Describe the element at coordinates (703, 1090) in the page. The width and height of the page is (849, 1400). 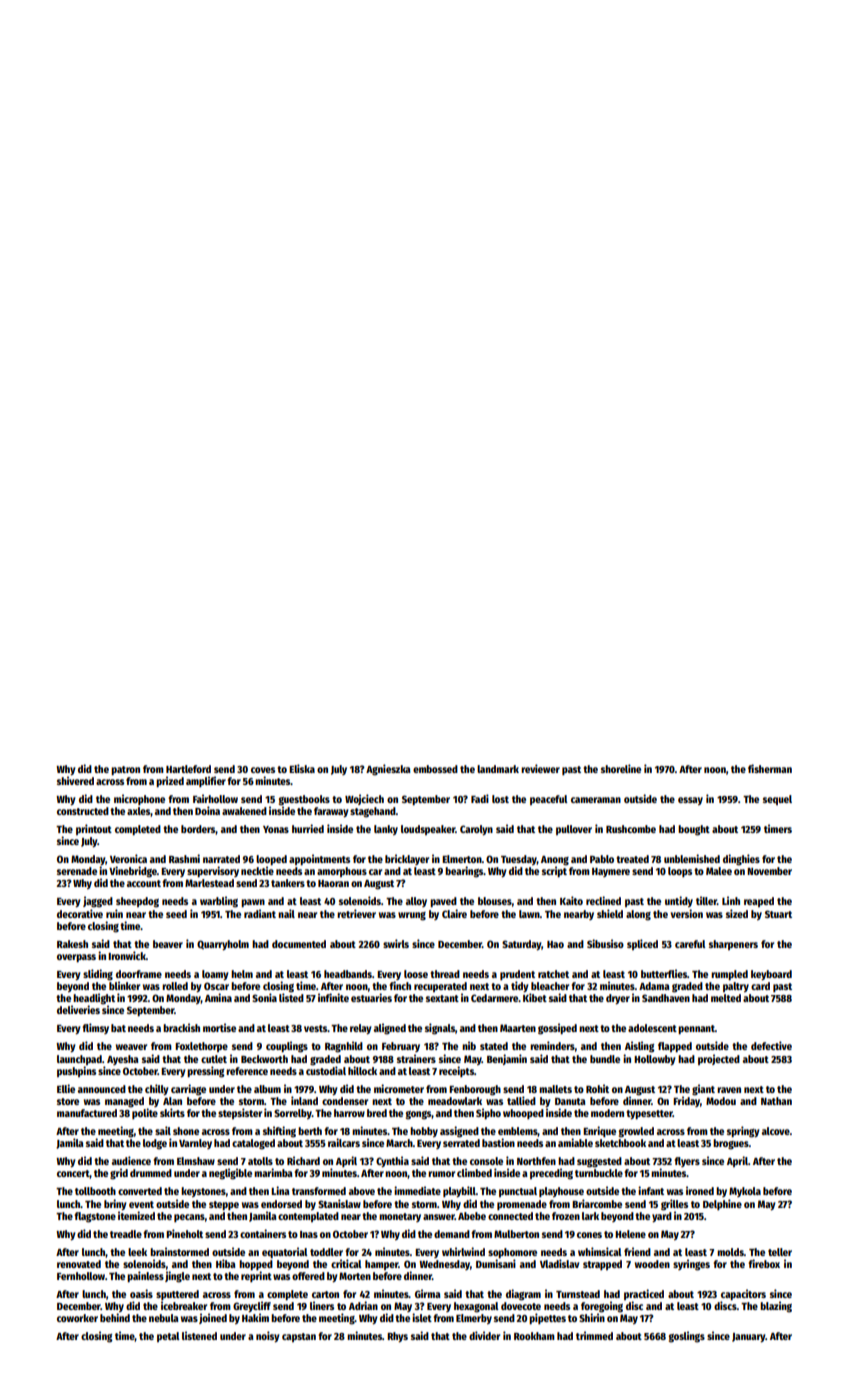
I see `giant` at that location.
